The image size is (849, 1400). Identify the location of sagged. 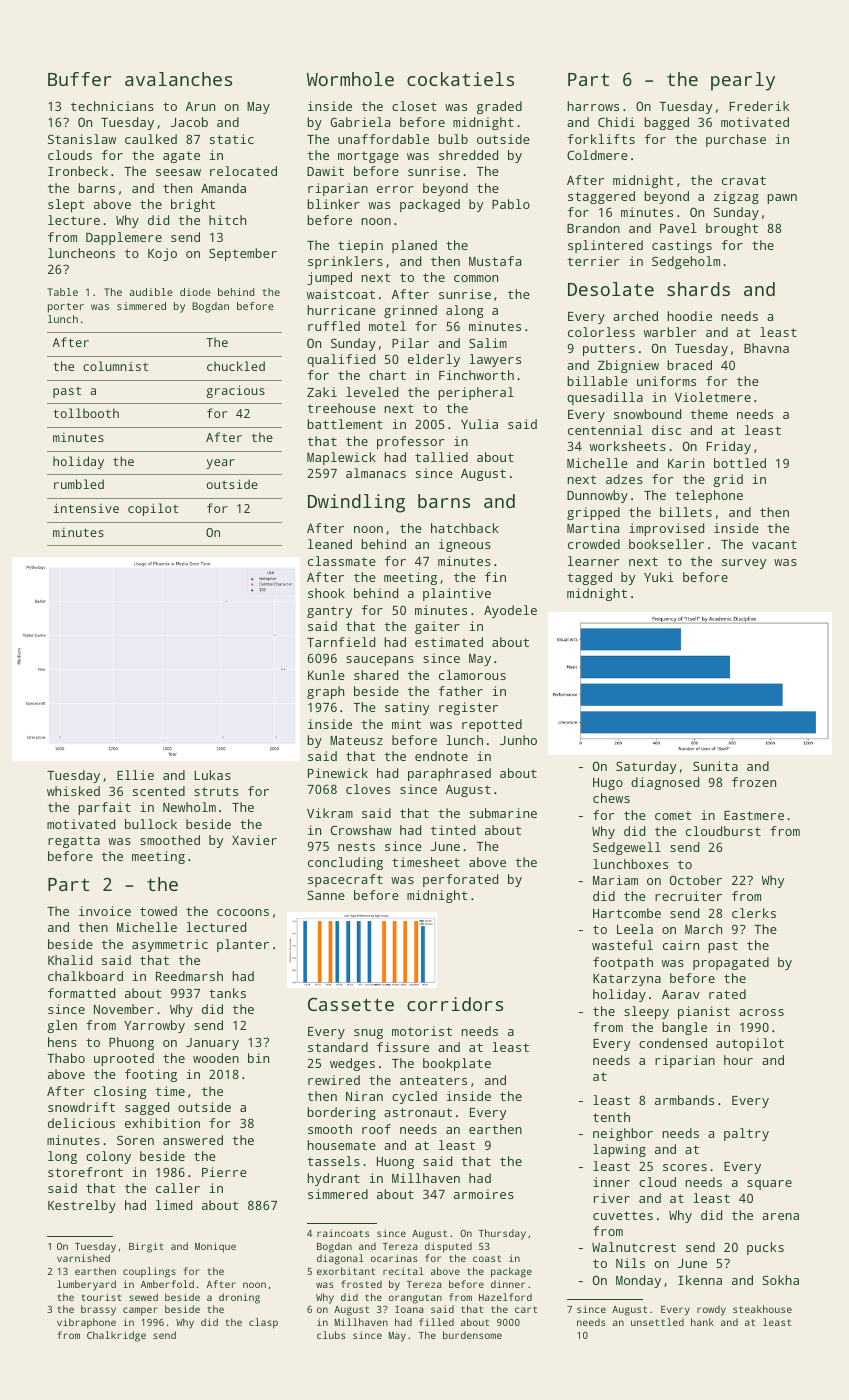
(147, 1108).
